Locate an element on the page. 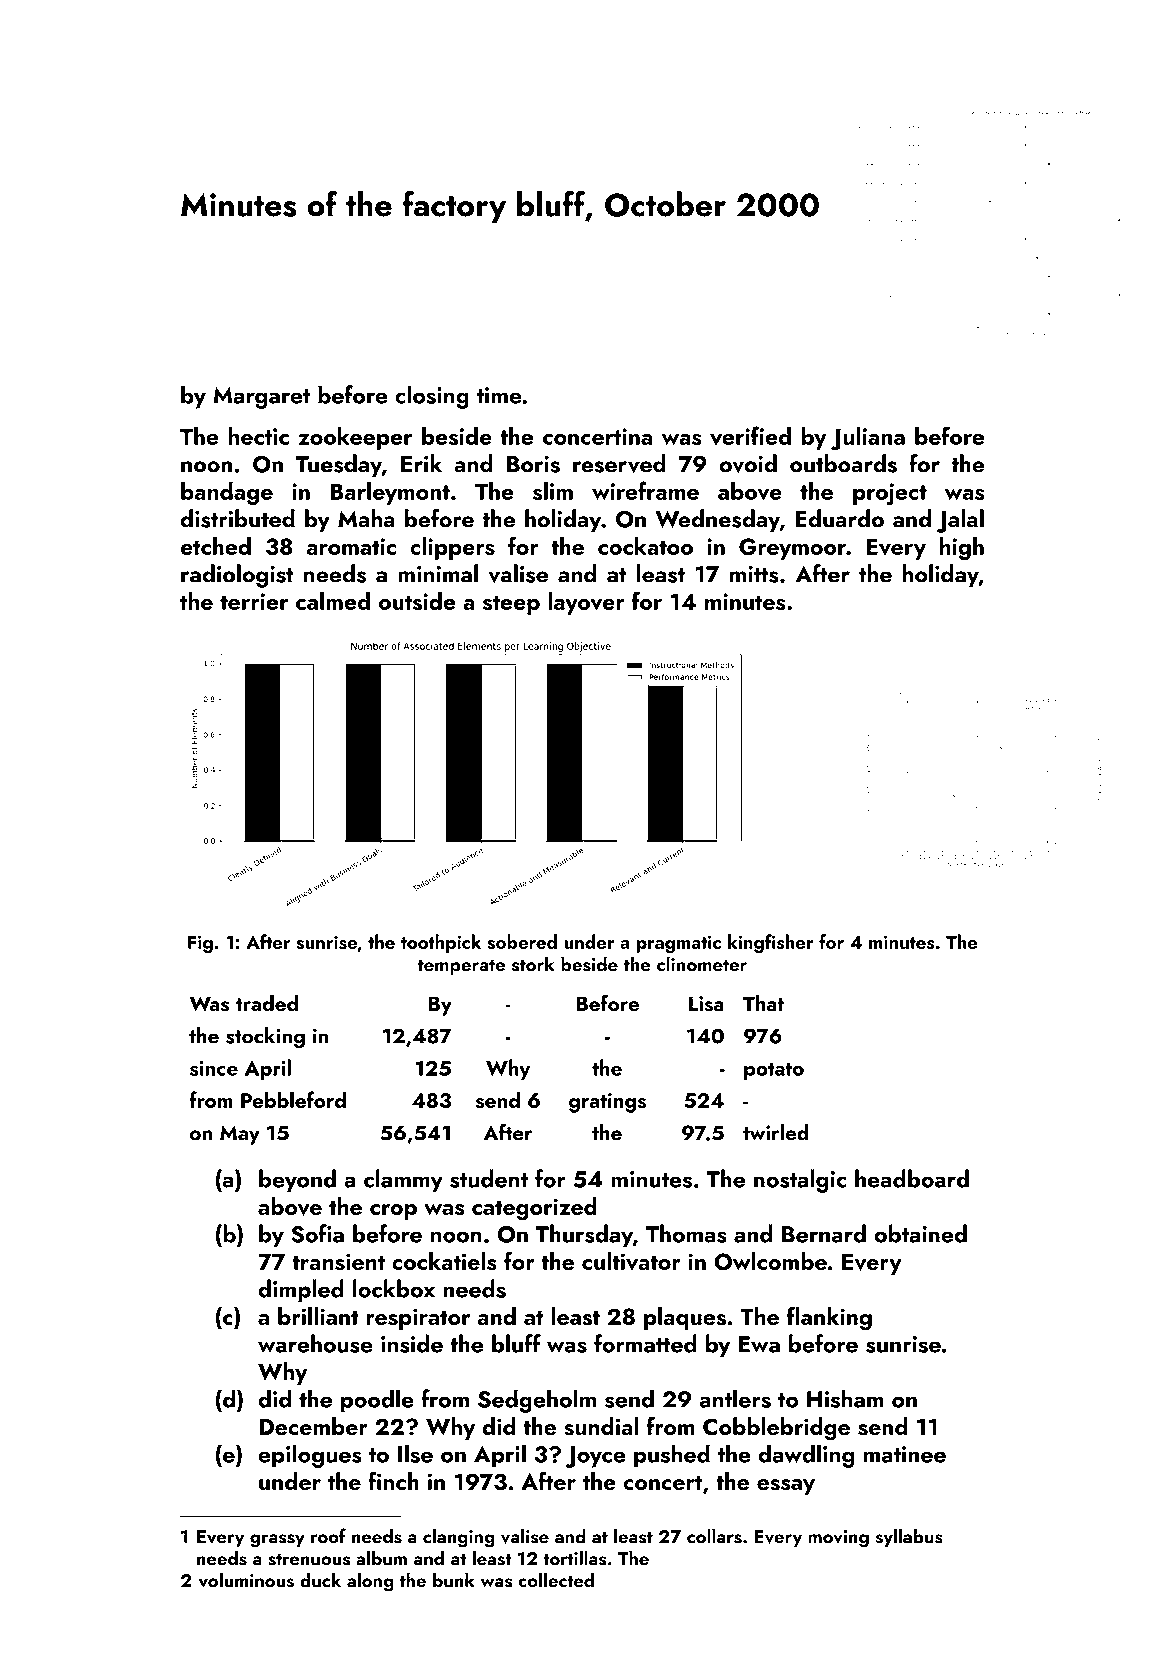 Image resolution: width=1165 pixels, height=1654 pixels. epilogues is located at coordinates (310, 1456).
